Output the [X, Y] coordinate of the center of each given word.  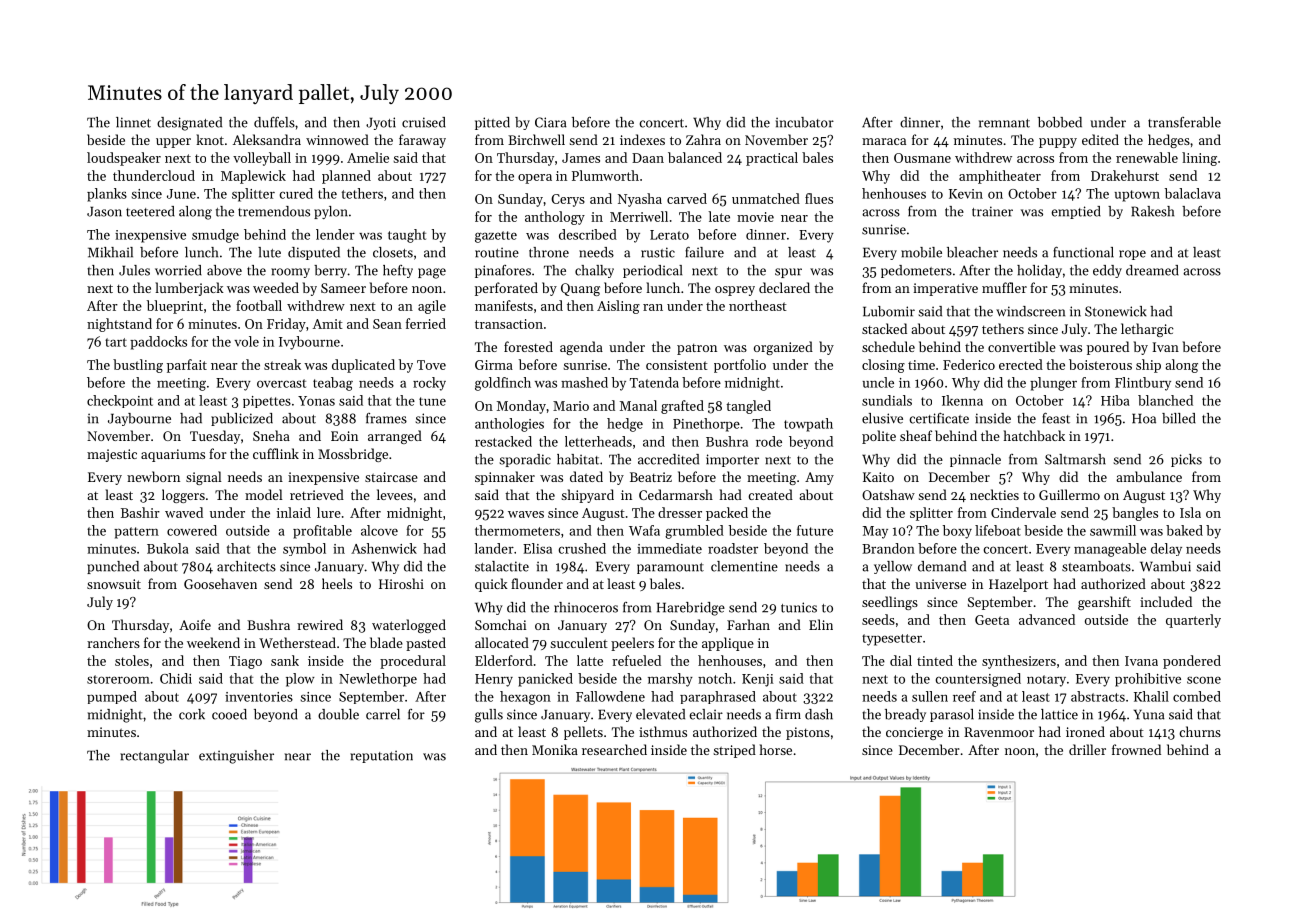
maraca [884, 141]
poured [1108, 348]
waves [526, 514]
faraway [422, 141]
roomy [290, 273]
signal [204, 478]
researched [614, 749]
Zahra [703, 139]
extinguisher [236, 757]
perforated [506, 289]
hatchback [1034, 435]
